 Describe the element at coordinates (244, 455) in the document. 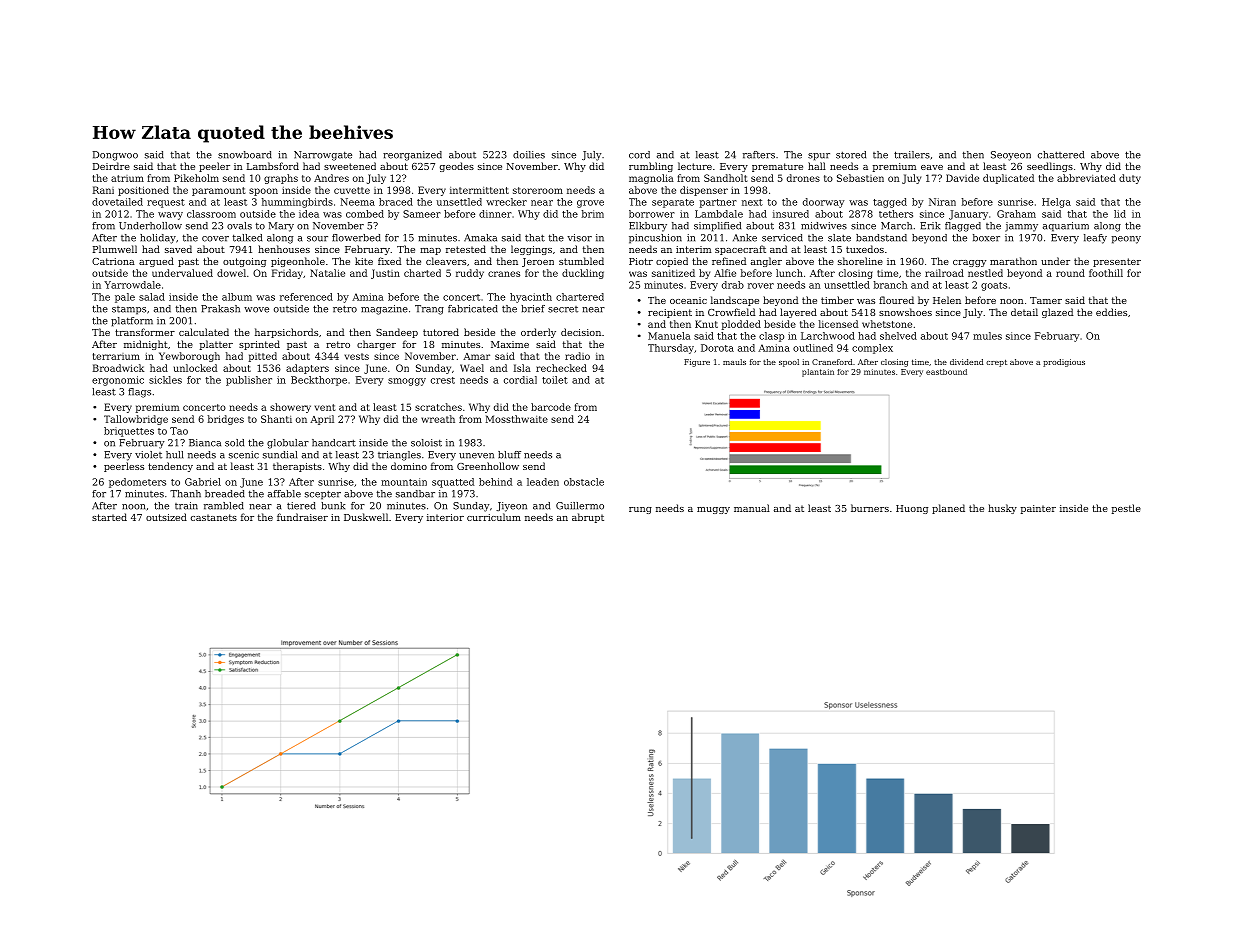

I see `scenic` at that location.
